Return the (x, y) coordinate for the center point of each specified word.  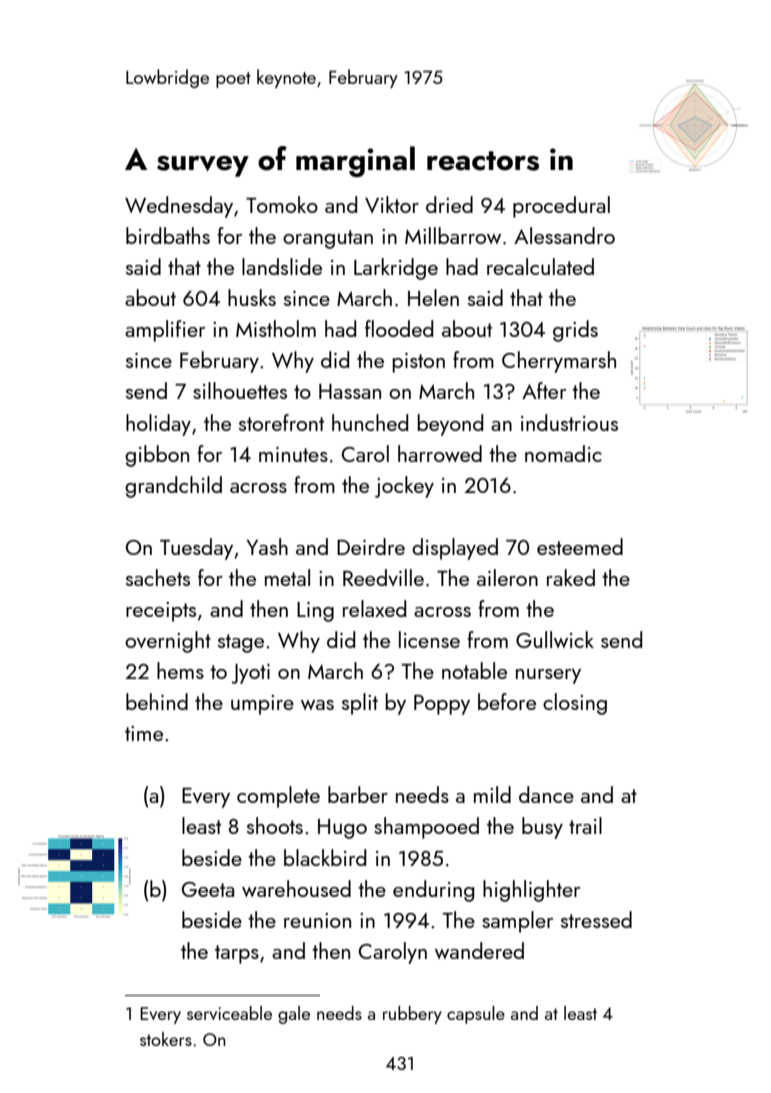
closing (575, 704)
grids (575, 331)
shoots (275, 825)
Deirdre (371, 546)
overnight (168, 642)
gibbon (157, 456)
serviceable (229, 1013)
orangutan (328, 239)
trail (585, 825)
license (429, 639)
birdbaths (168, 235)
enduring (433, 891)
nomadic (563, 453)
